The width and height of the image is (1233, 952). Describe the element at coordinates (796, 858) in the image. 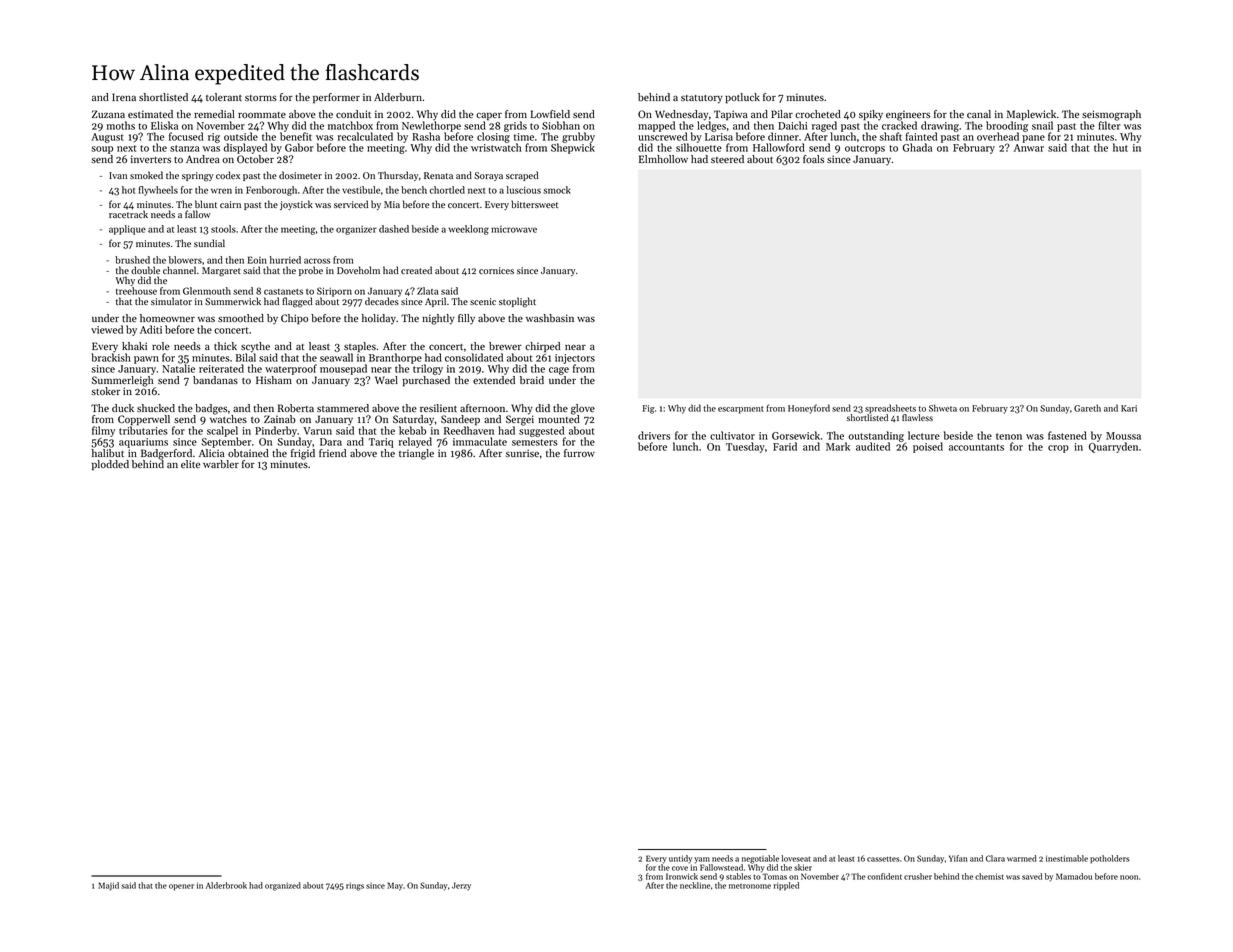

I see `loveseat` at that location.
